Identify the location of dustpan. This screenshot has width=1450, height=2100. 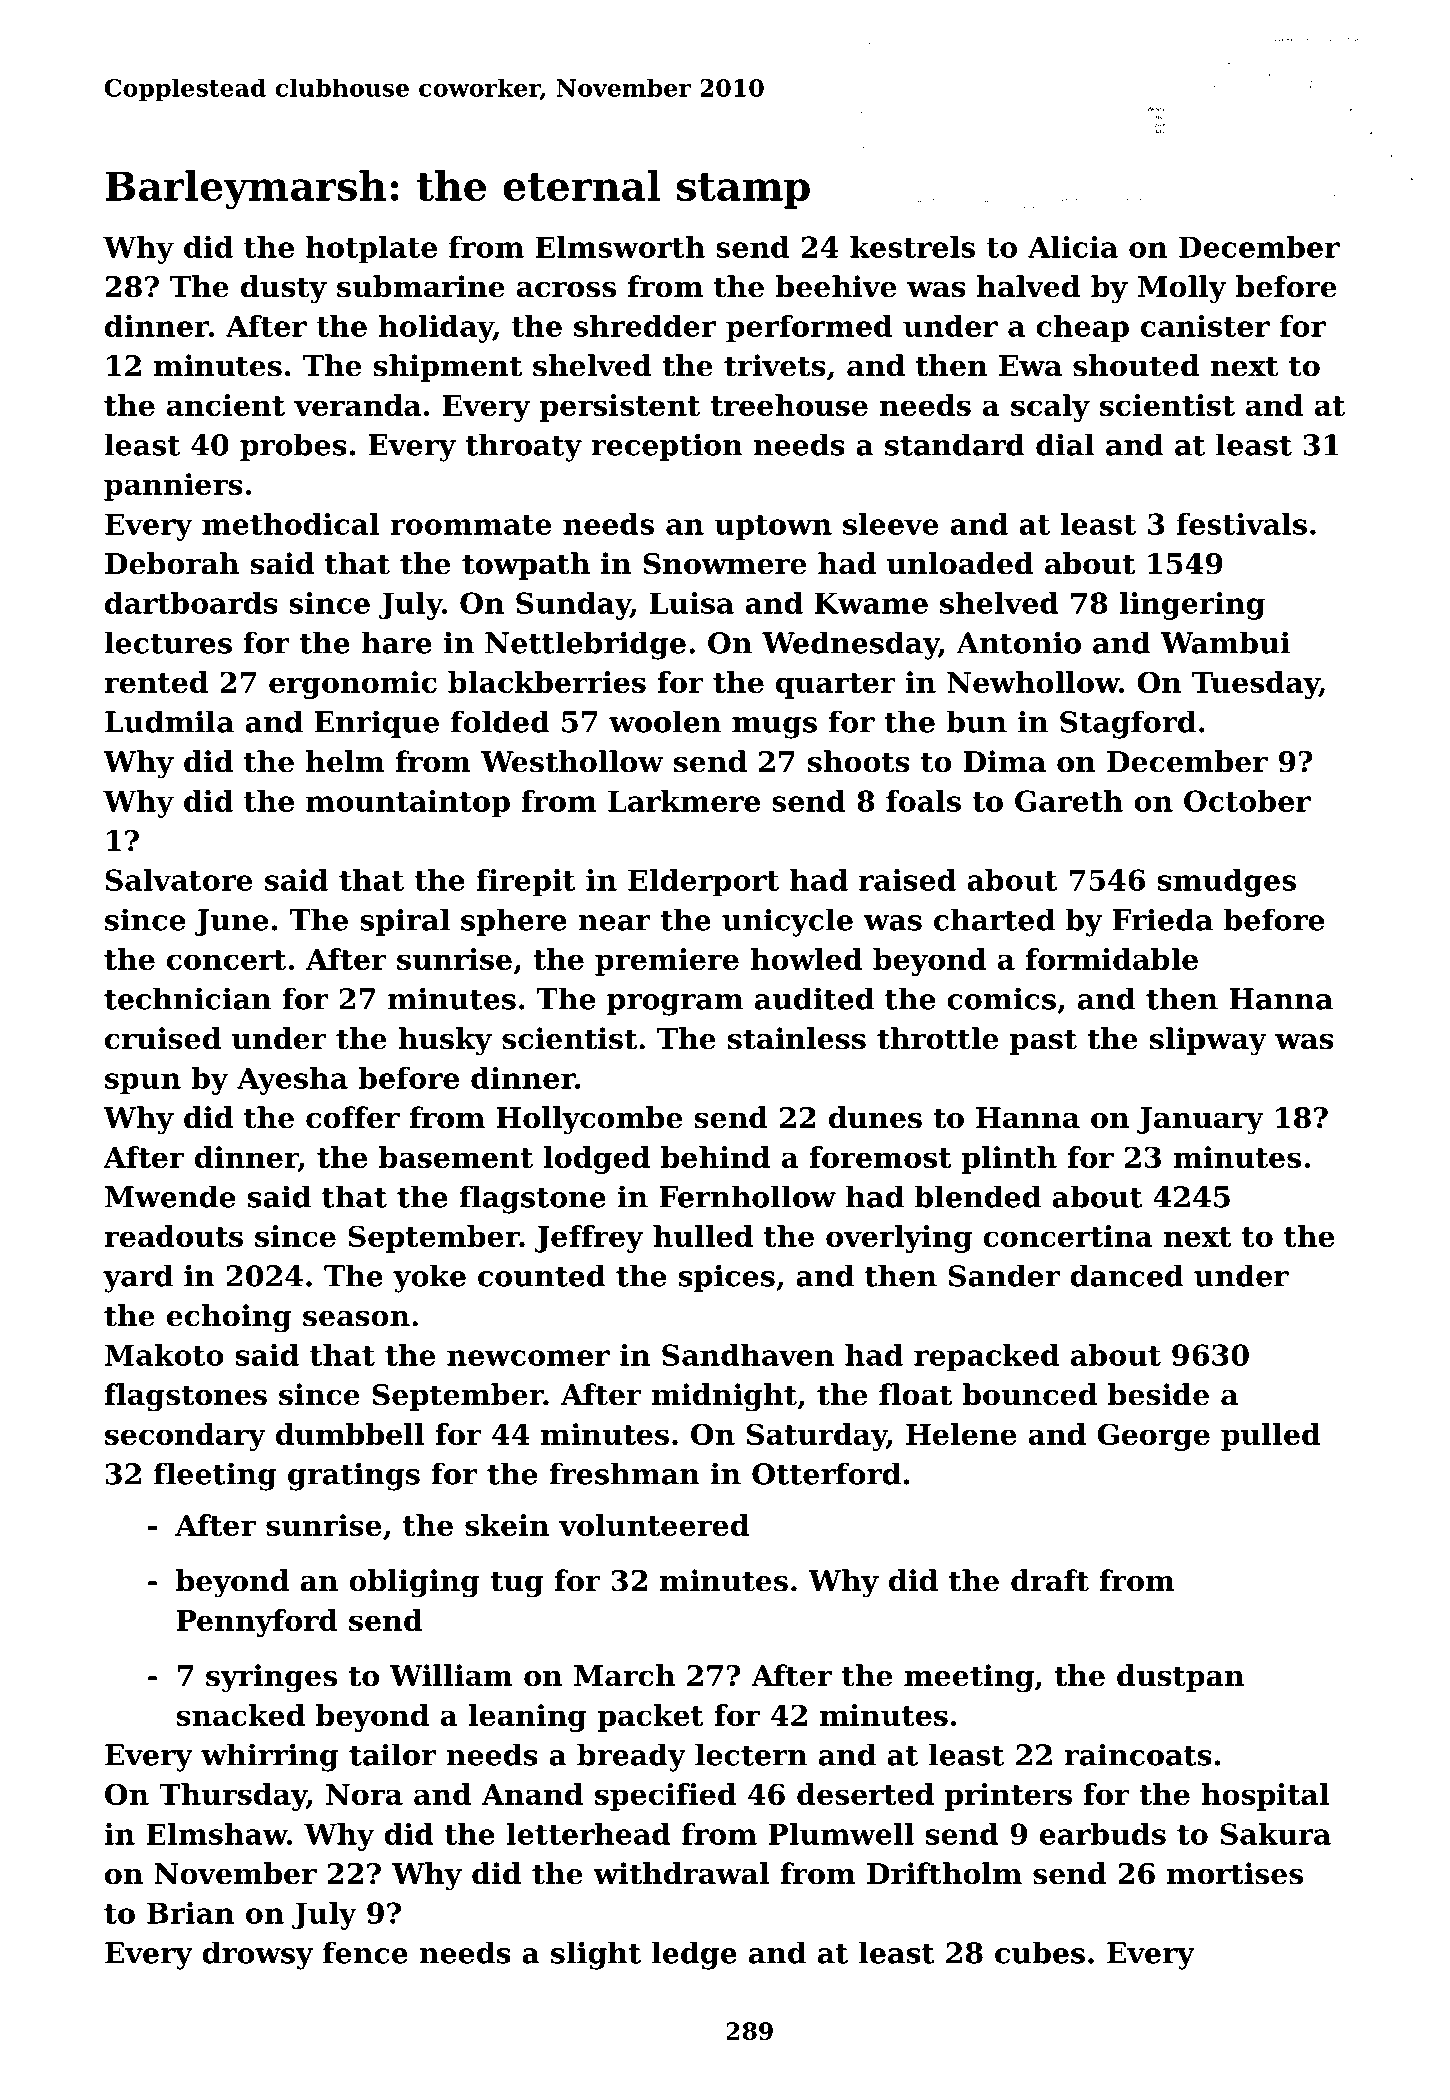
(1180, 1678).
